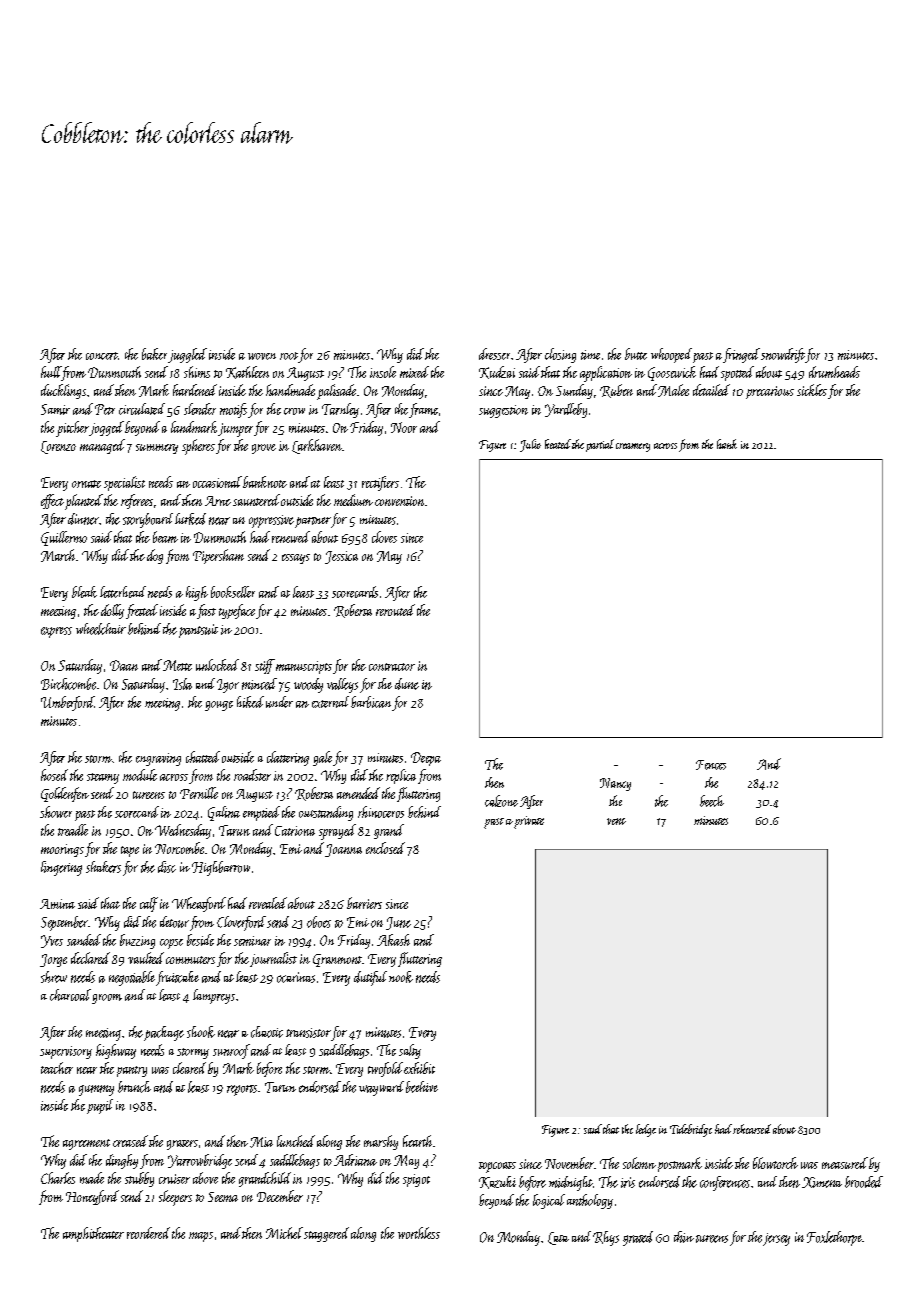 This screenshot has width=924, height=1308. Describe the element at coordinates (558, 1238) in the screenshot. I see `Lata` at that location.
